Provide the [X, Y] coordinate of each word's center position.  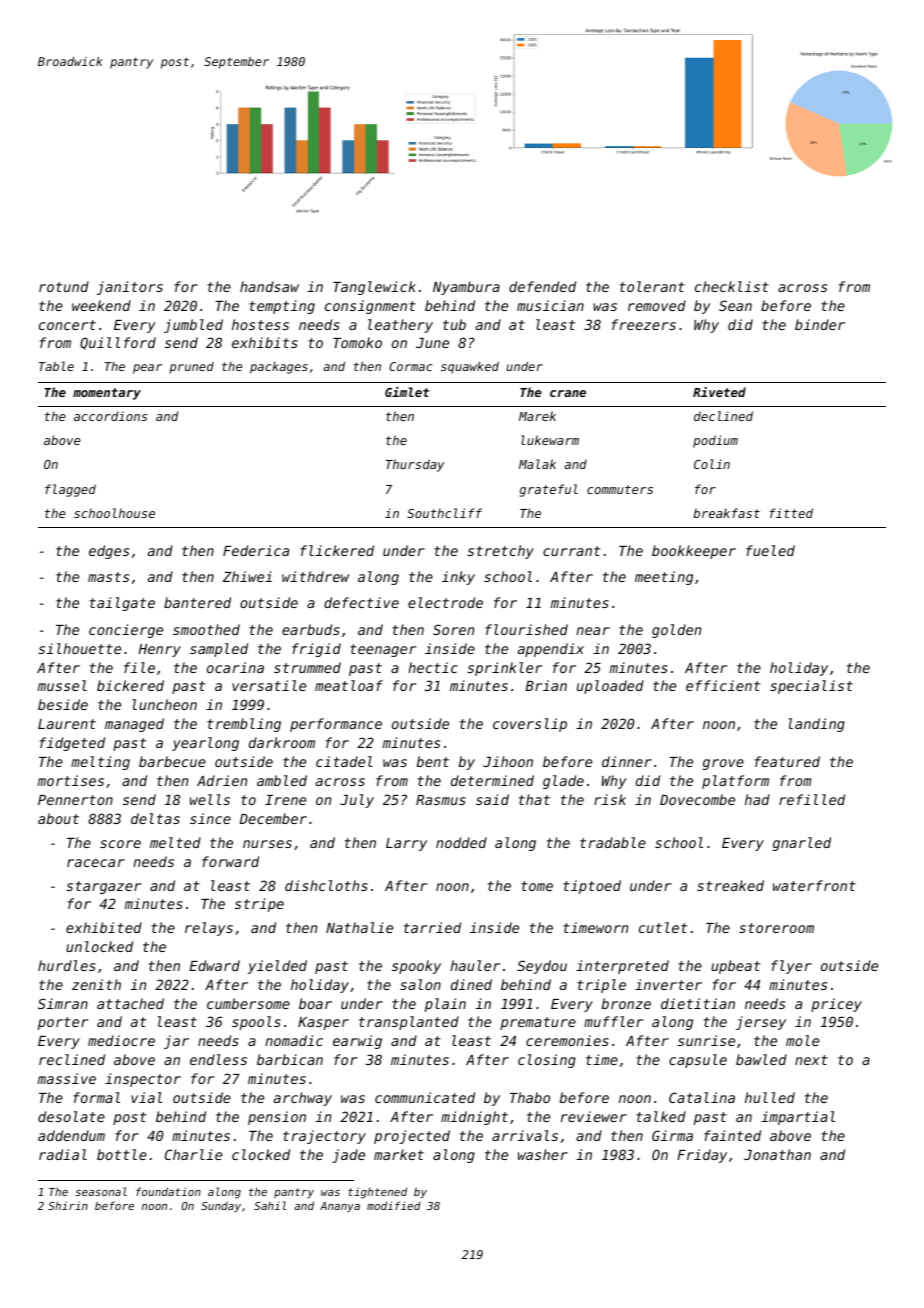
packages [279, 368]
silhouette [79, 648]
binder [820, 324]
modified [394, 1205]
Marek [537, 416]
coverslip [530, 725]
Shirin [68, 1205]
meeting [664, 578]
